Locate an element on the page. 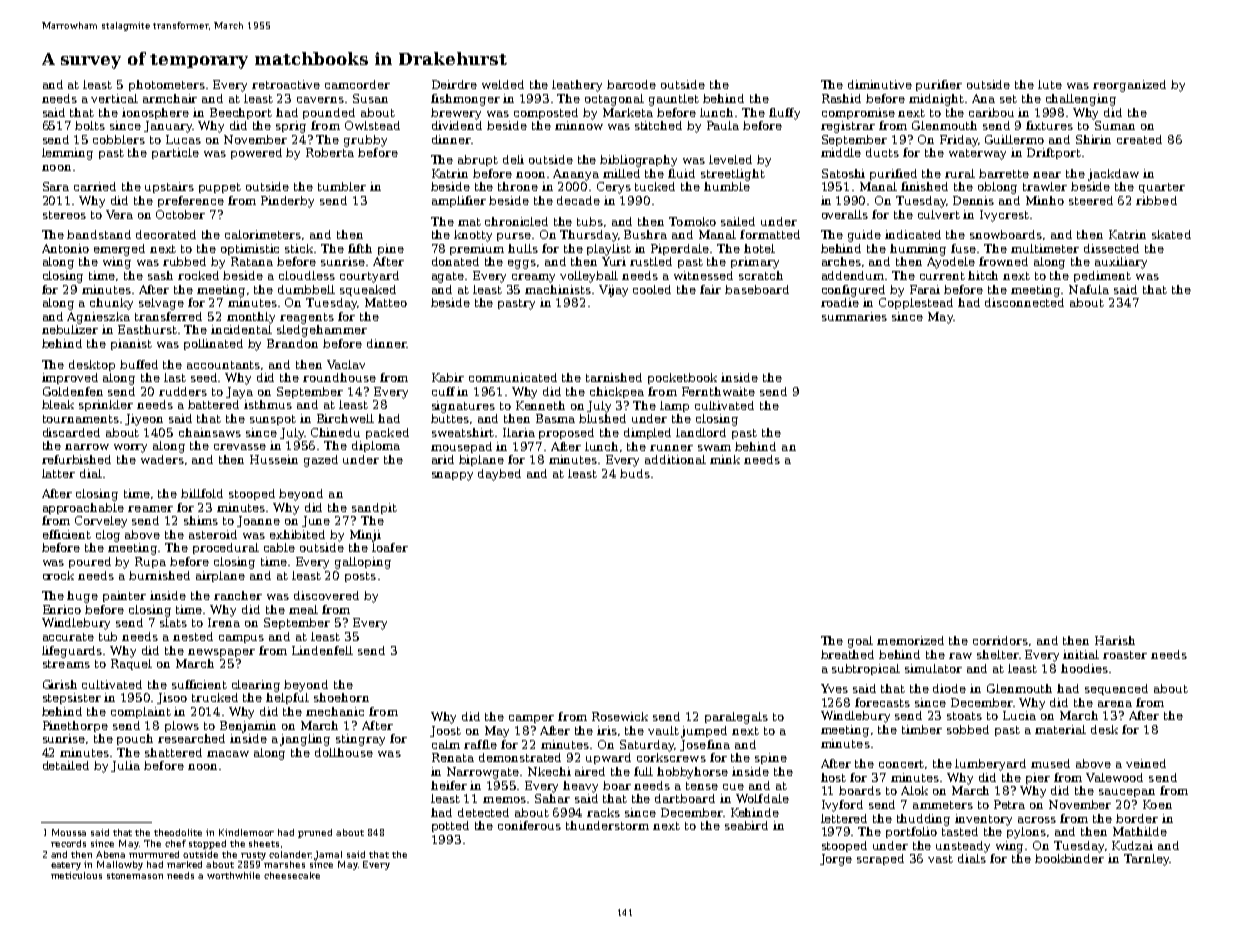 This page has height=952, width=1233. vertical is located at coordinates (114, 98).
